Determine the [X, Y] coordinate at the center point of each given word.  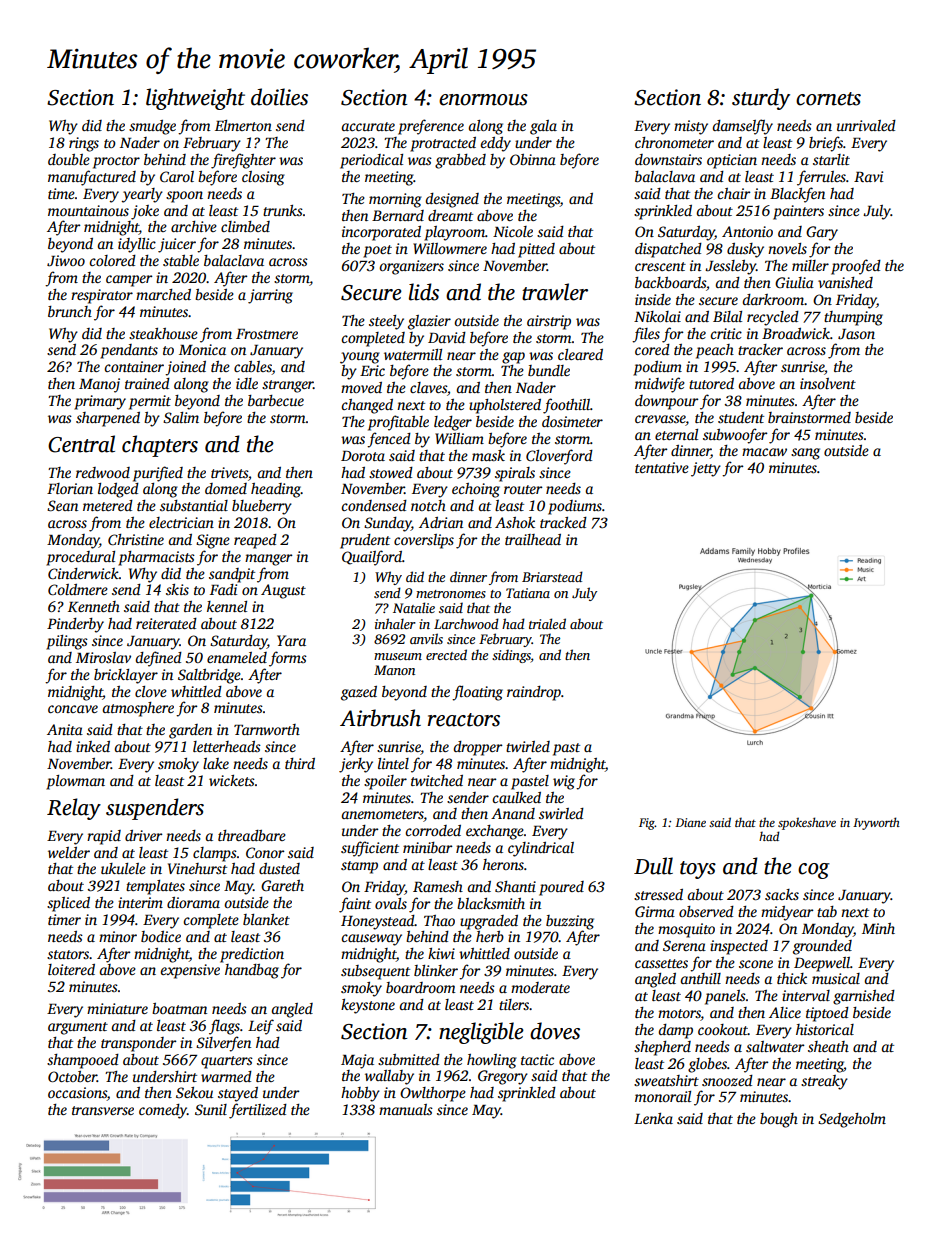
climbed [245, 226]
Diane [690, 822]
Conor [265, 852]
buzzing [570, 922]
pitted [536, 250]
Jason [856, 334]
